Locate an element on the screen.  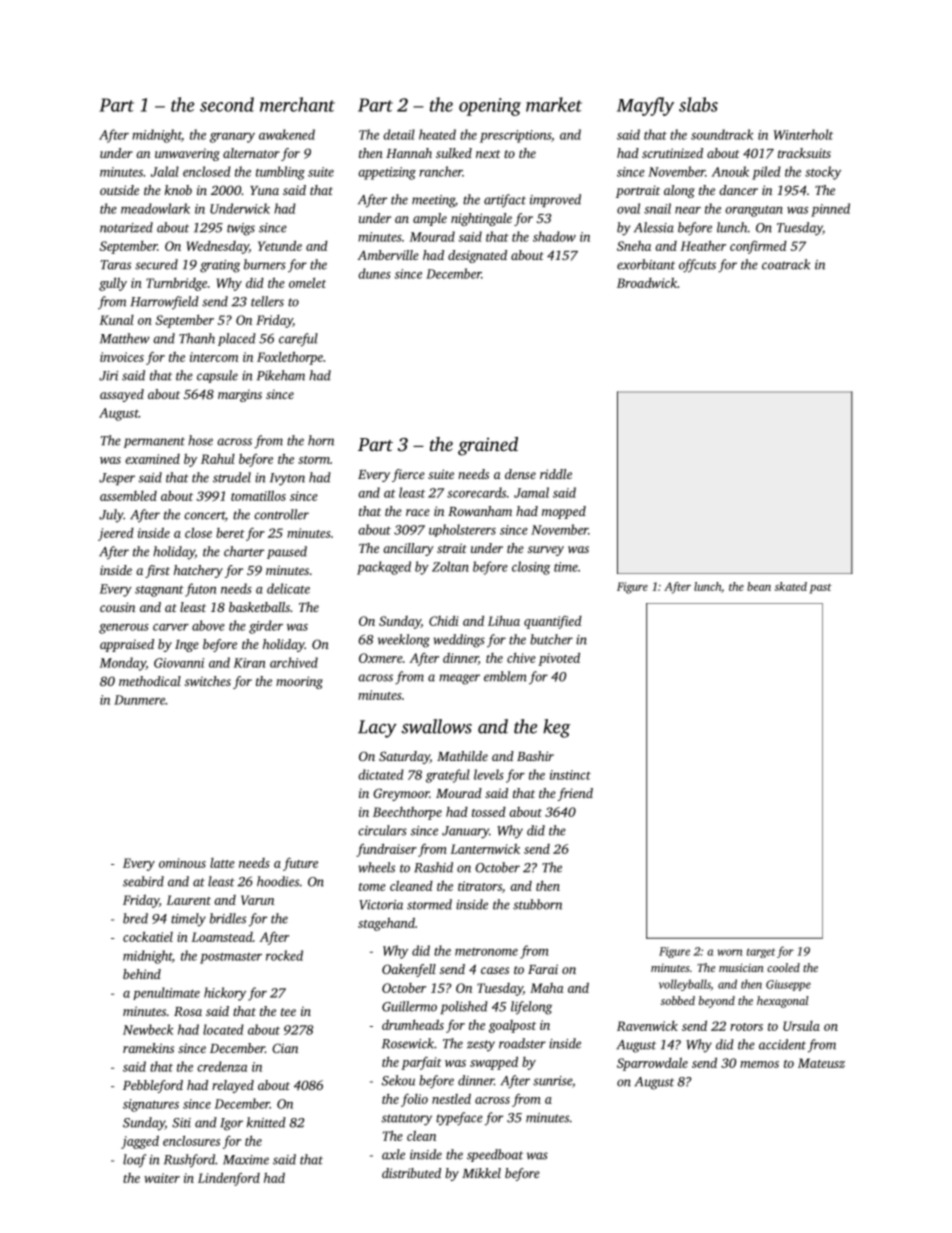
bean is located at coordinates (759, 586).
